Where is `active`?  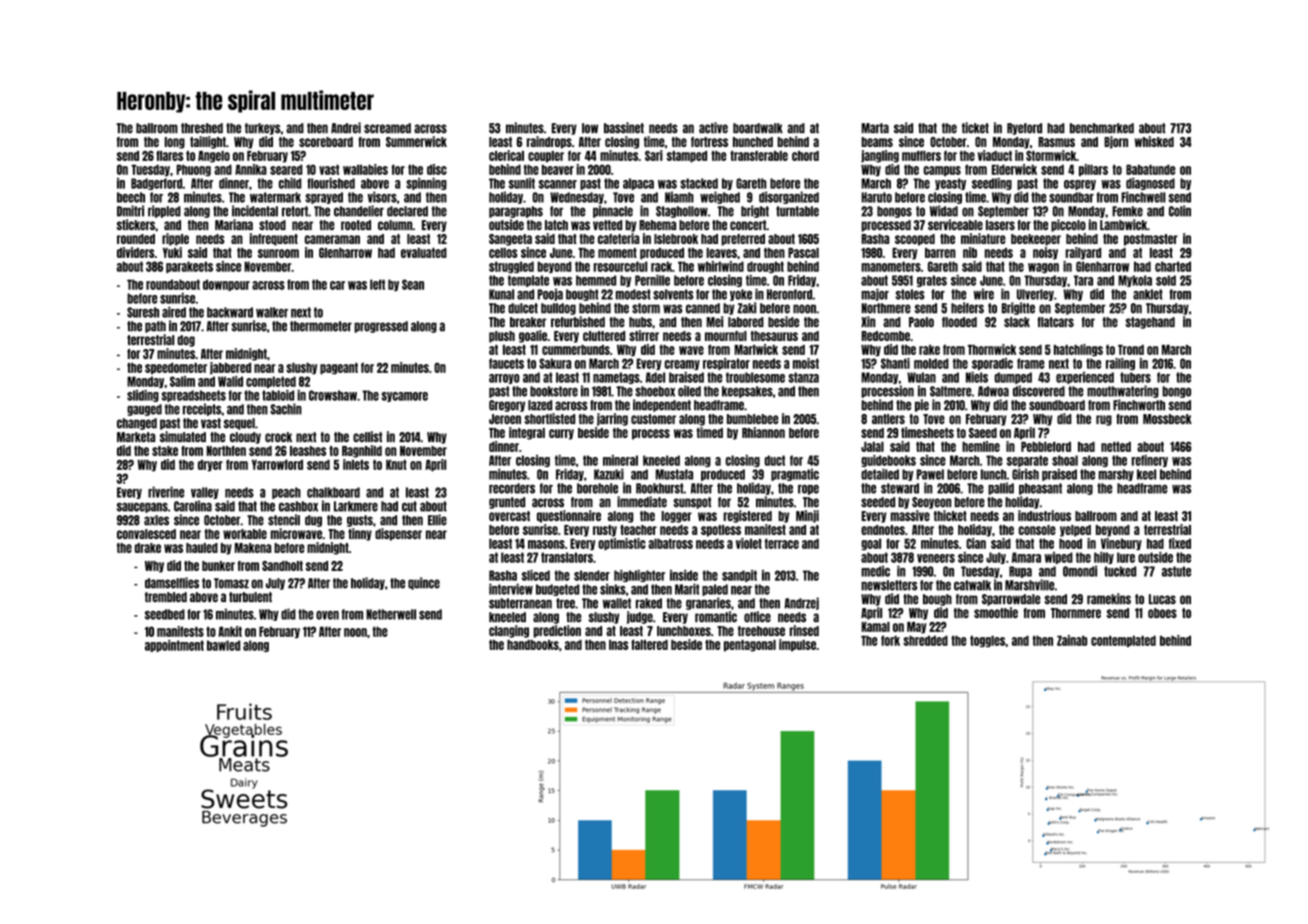 active is located at coordinates (713, 128).
